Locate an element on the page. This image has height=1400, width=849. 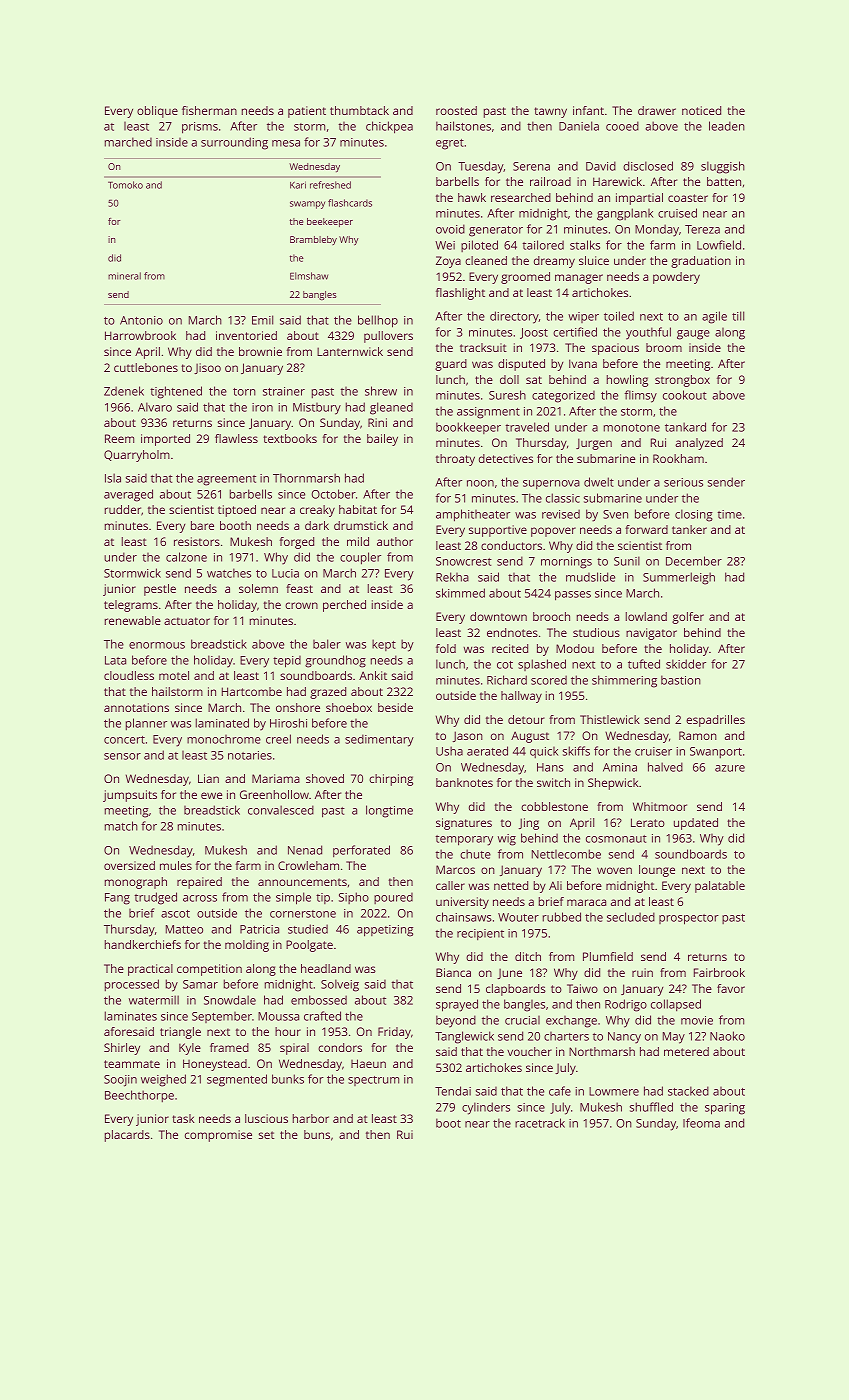
set is located at coordinates (266, 1135).
